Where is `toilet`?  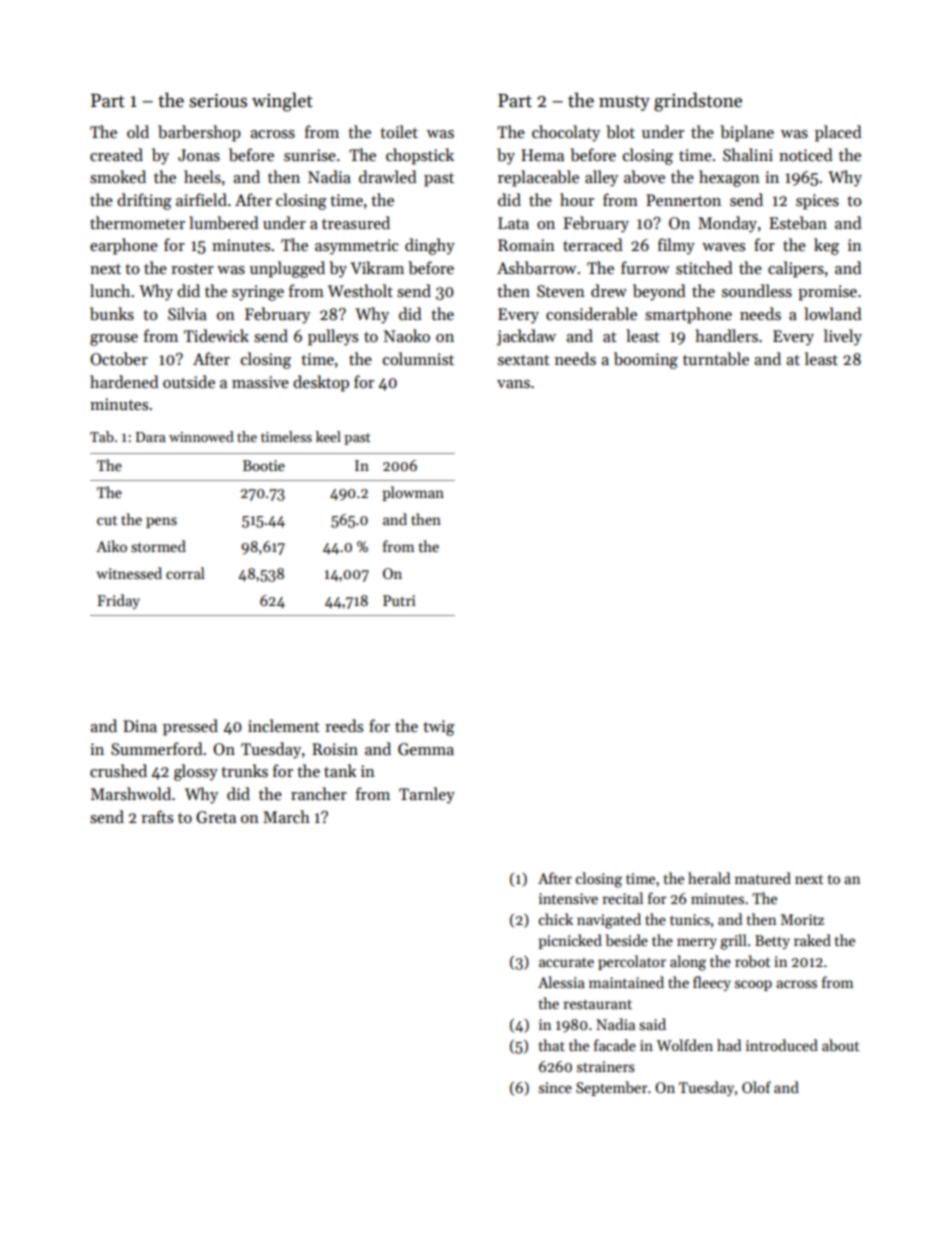 toilet is located at coordinates (399, 131).
